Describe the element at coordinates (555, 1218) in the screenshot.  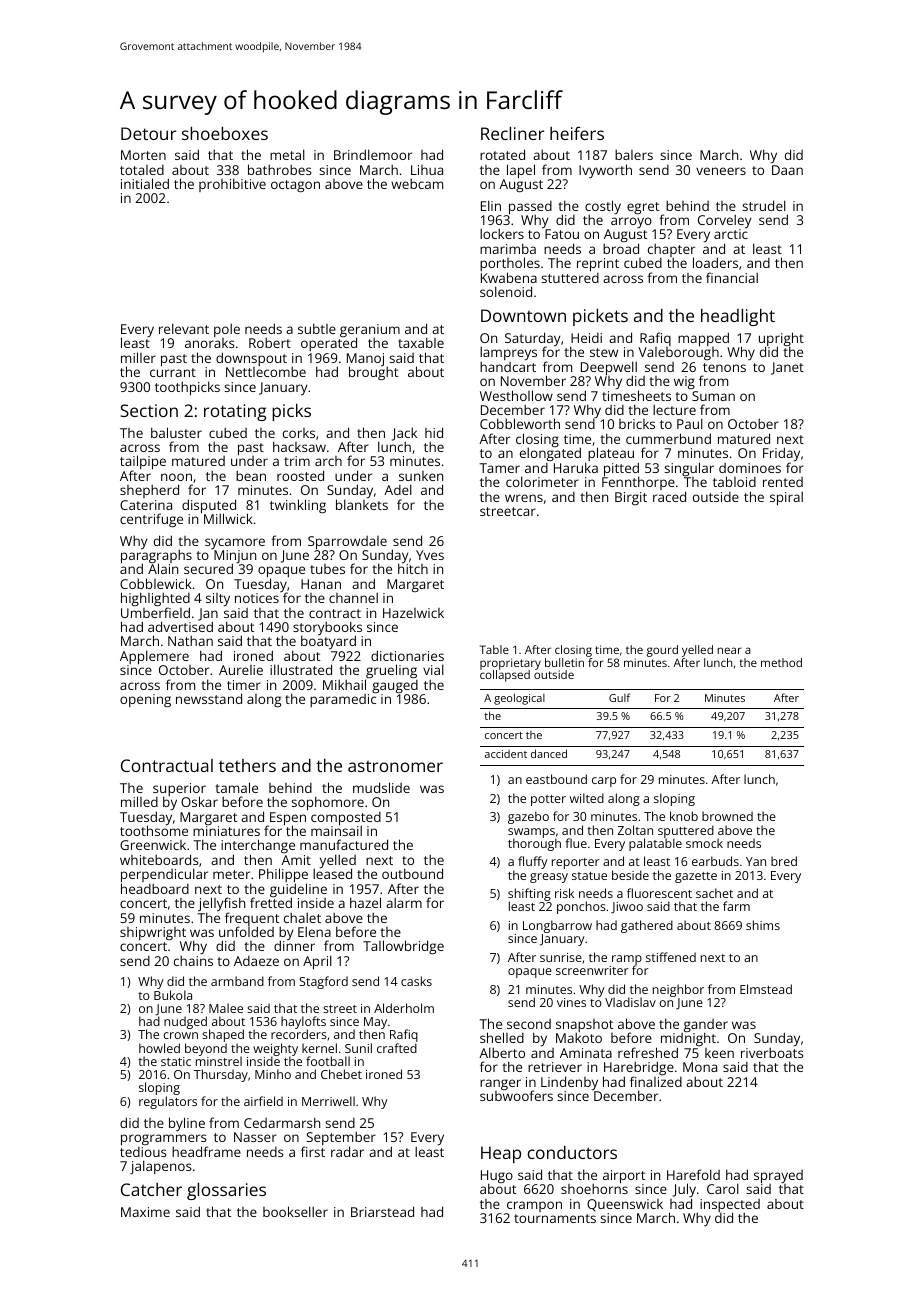
I see `tournaments` at that location.
